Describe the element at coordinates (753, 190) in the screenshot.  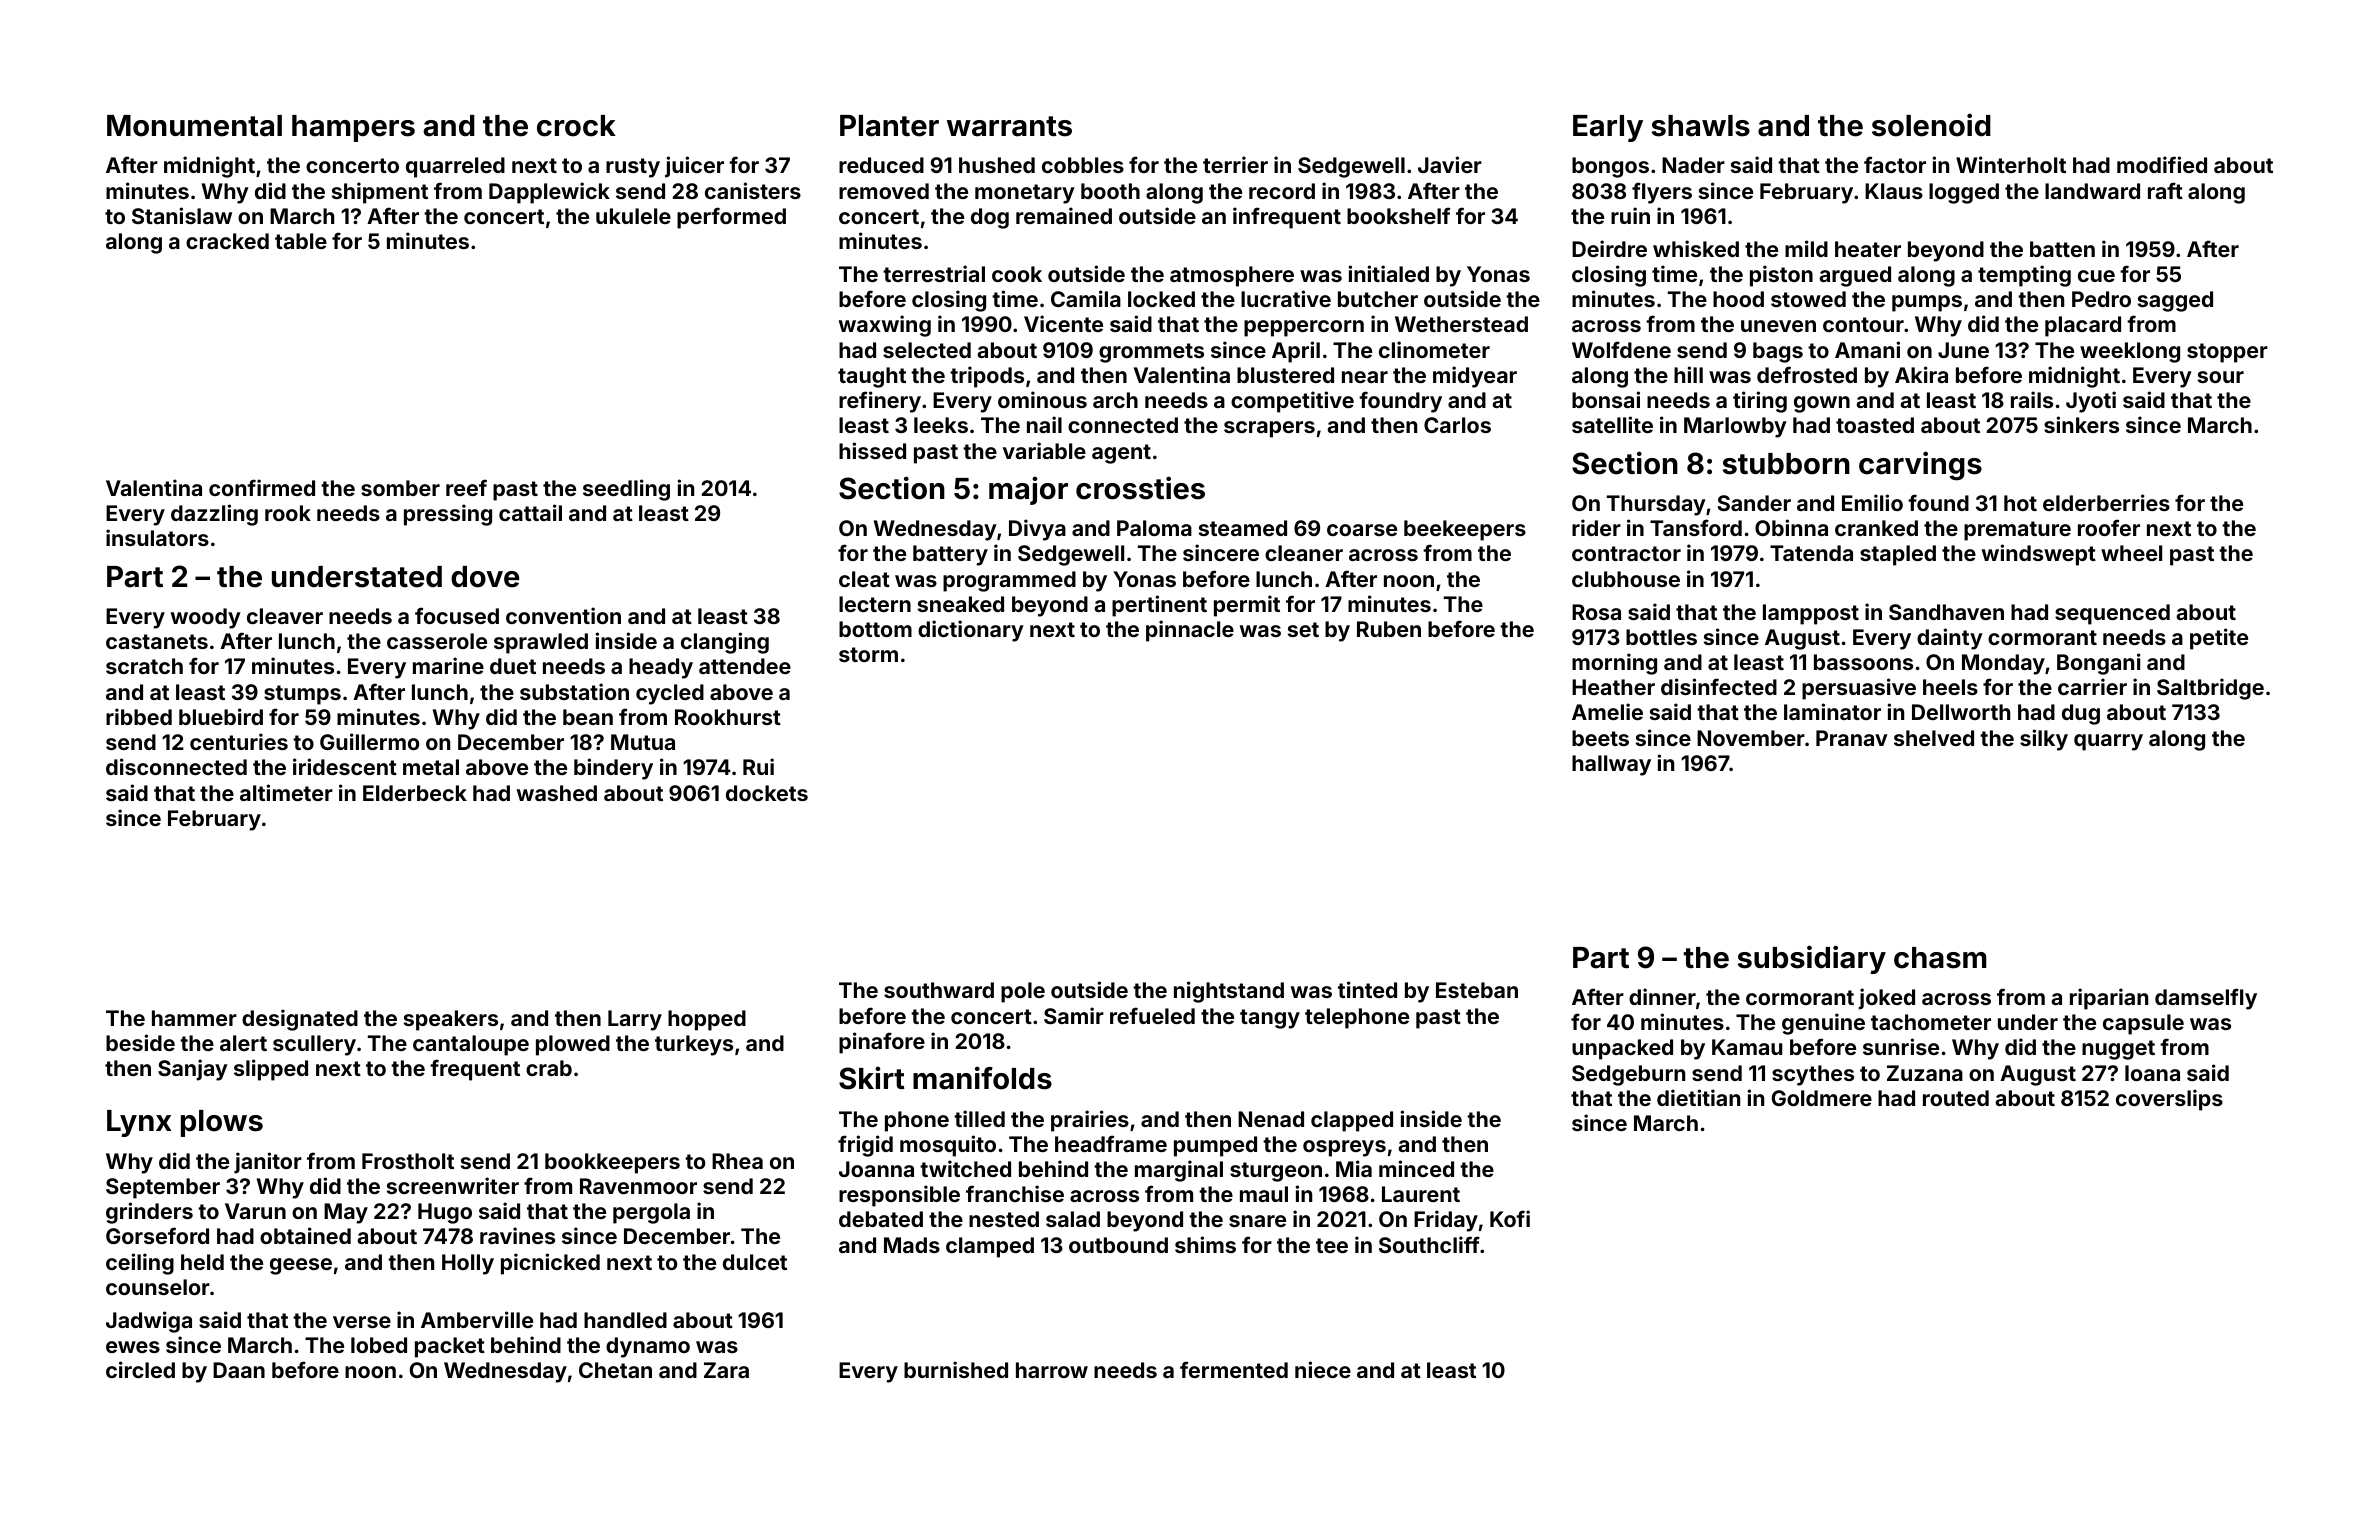
I see `canisters` at that location.
